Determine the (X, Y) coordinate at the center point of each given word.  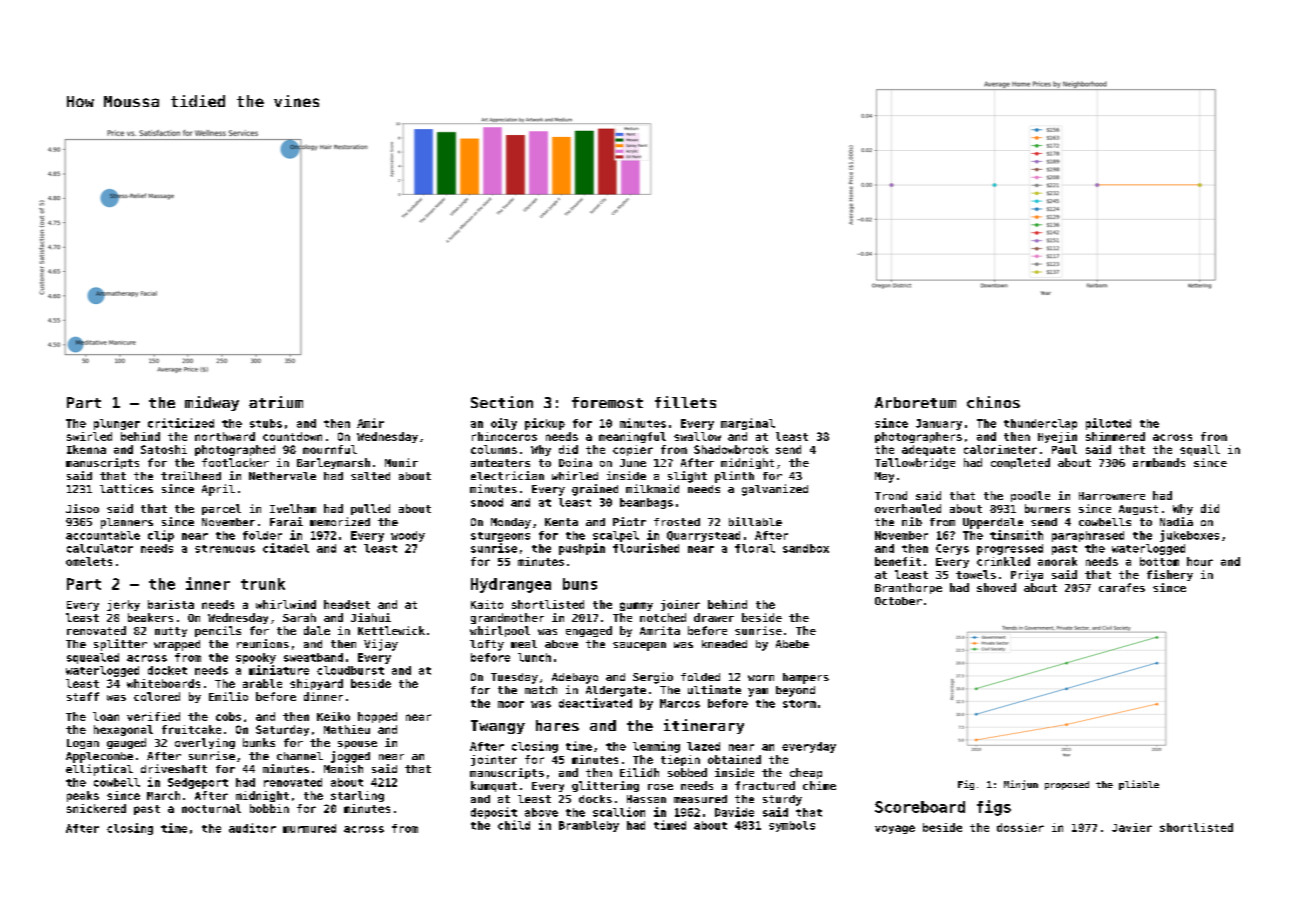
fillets (685, 402)
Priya (1027, 575)
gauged (126, 743)
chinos (993, 402)
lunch (534, 657)
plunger (117, 424)
